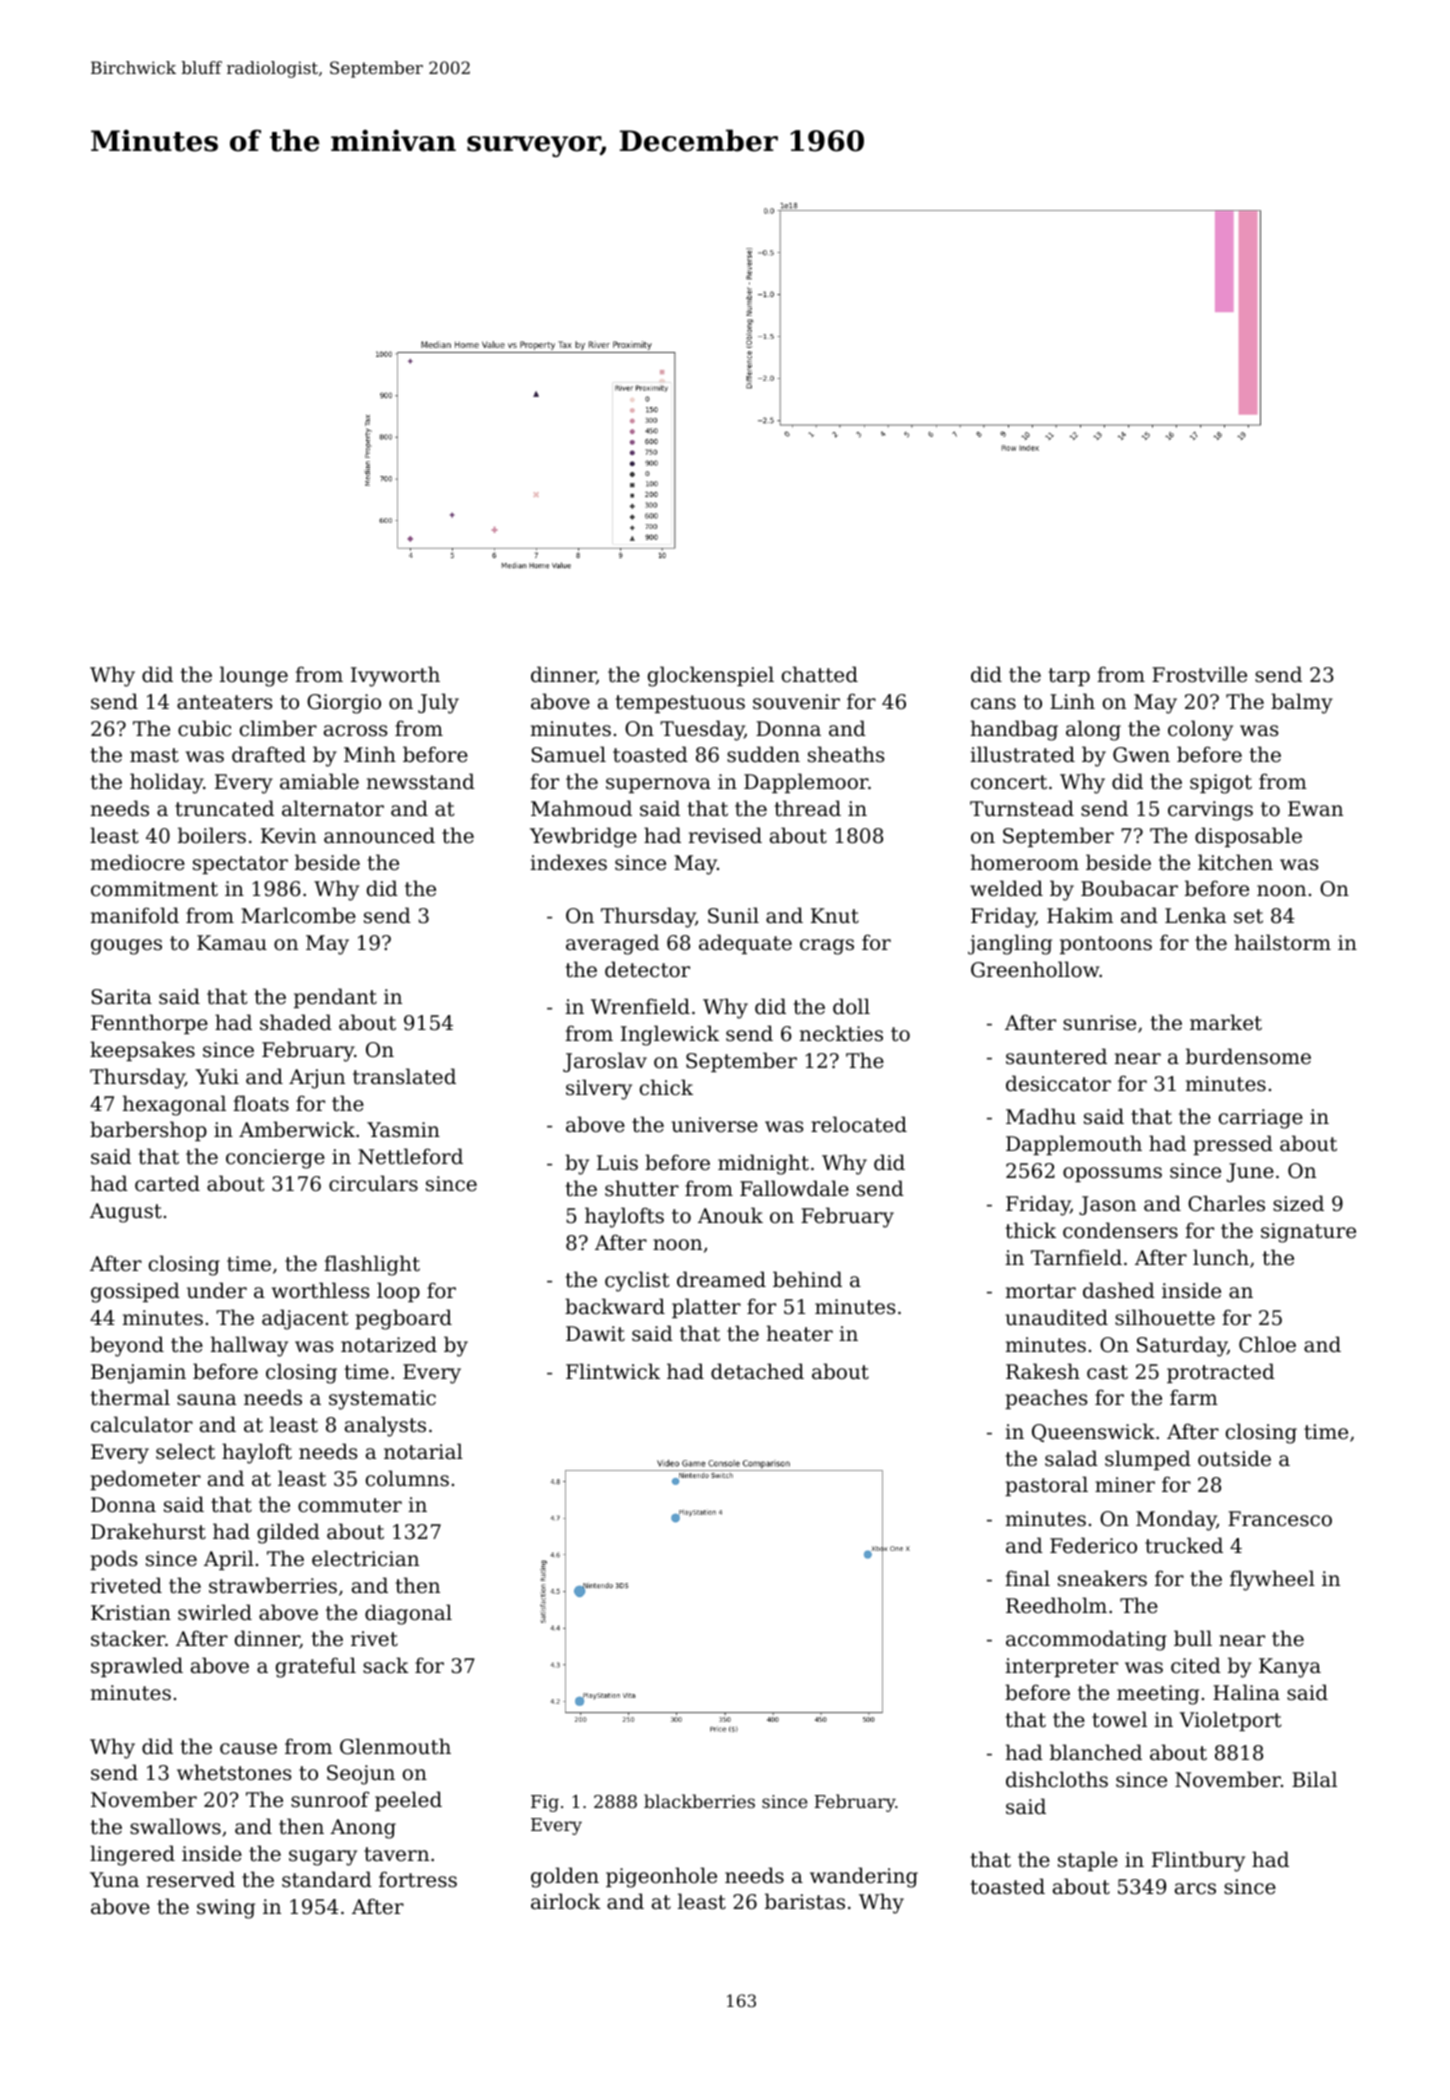 The height and width of the screenshot is (2100, 1450). I want to click on golden, so click(565, 1877).
